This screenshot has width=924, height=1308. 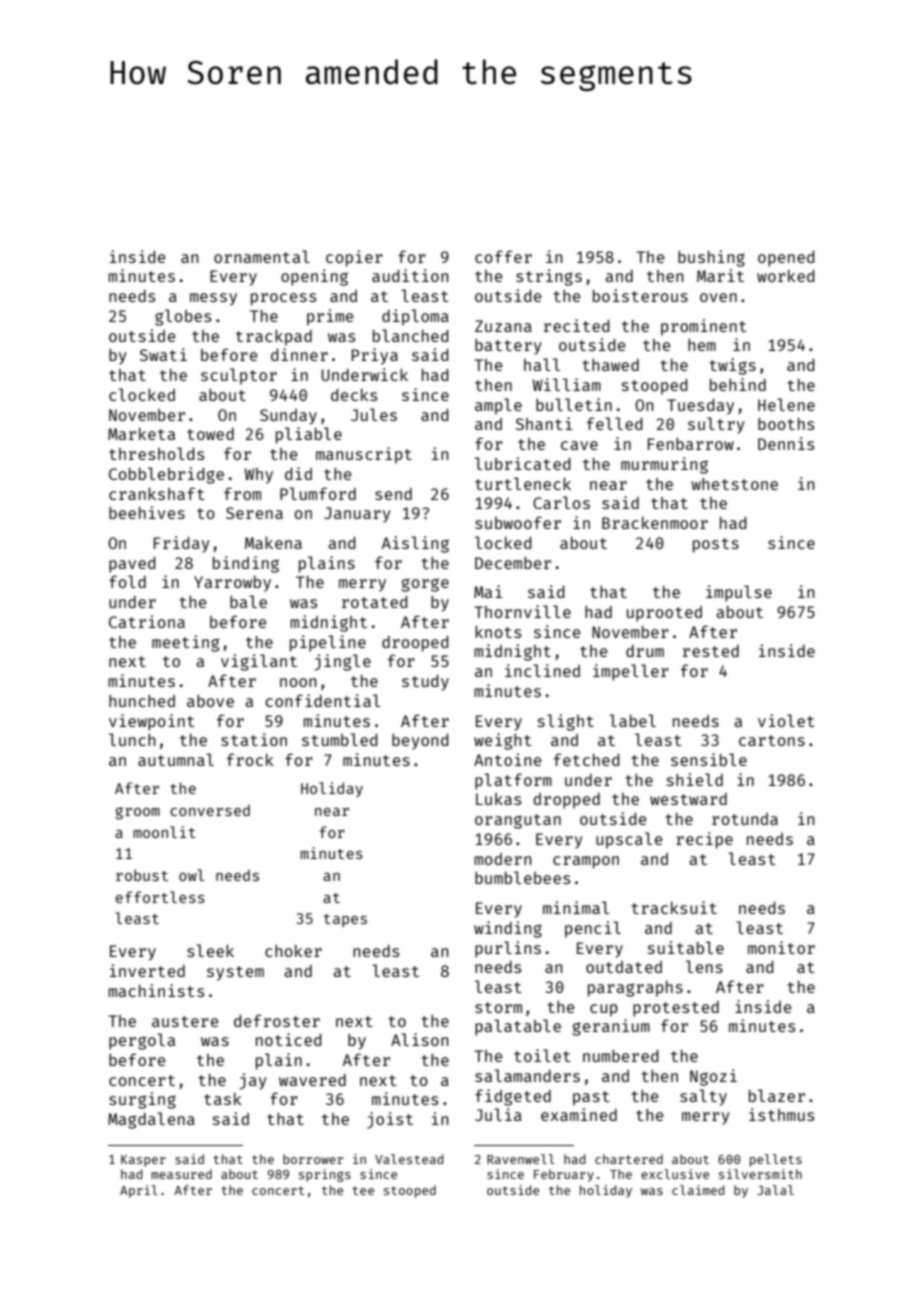 What do you see at coordinates (503, 256) in the screenshot?
I see `coffer` at bounding box center [503, 256].
